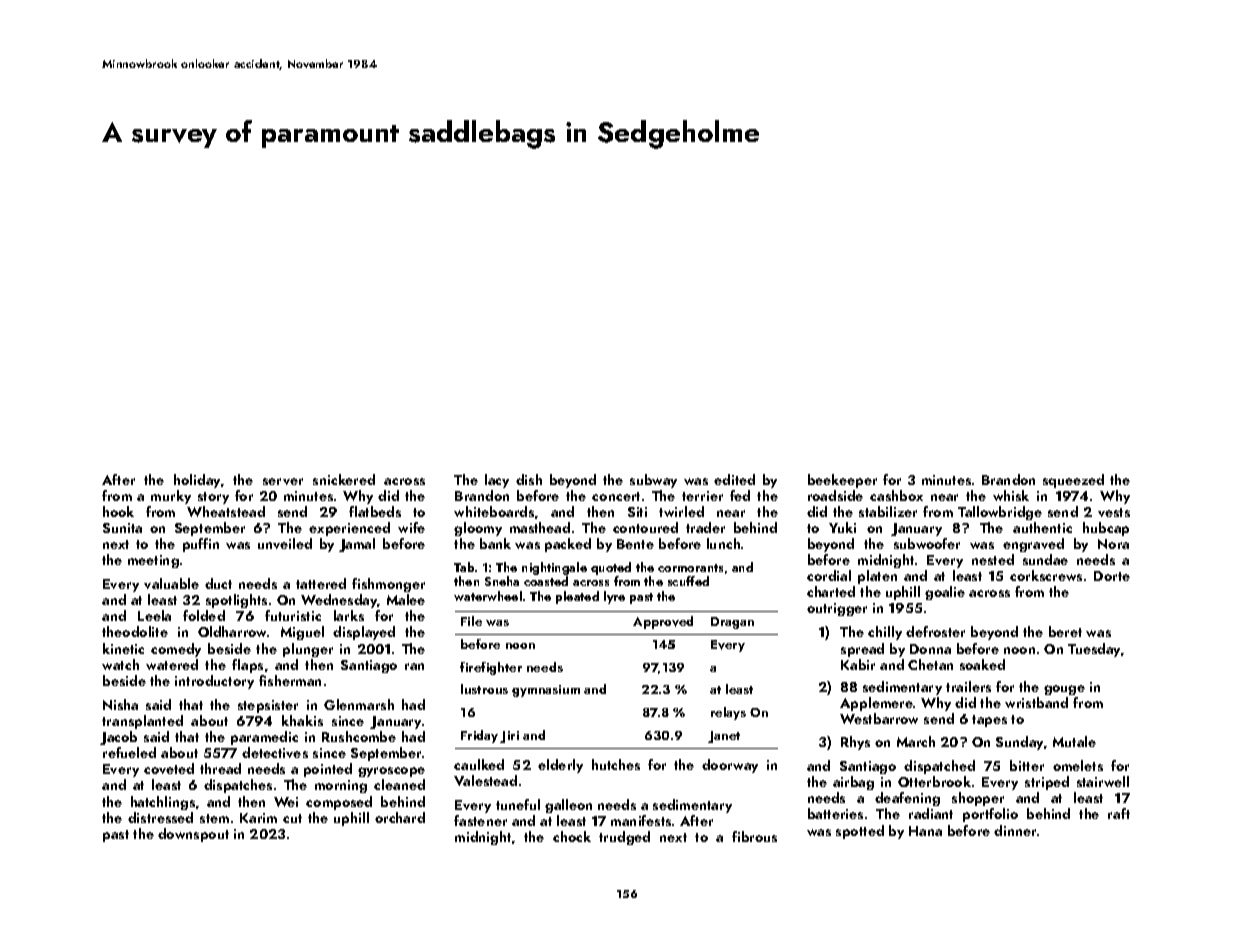 The image size is (1233, 952). I want to click on downspout, so click(193, 835).
